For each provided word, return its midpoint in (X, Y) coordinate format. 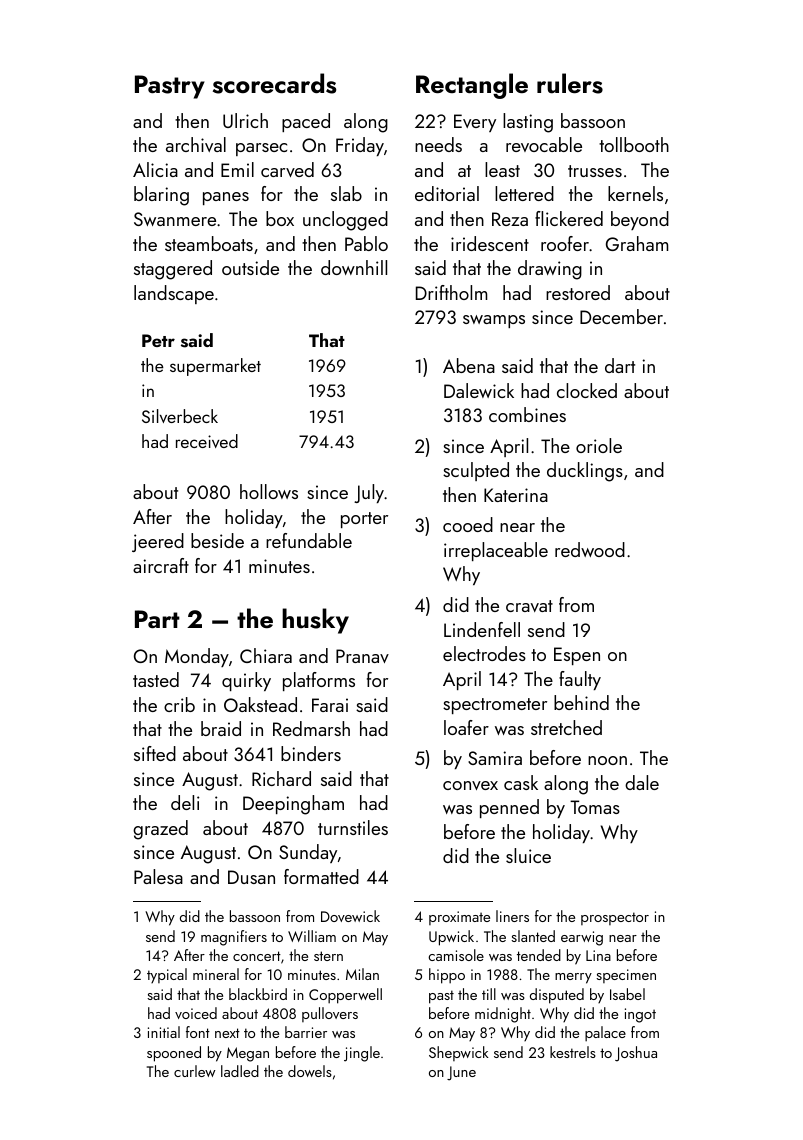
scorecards (274, 83)
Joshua (636, 1054)
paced (306, 122)
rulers (570, 83)
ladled (240, 1071)
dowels (310, 1071)
